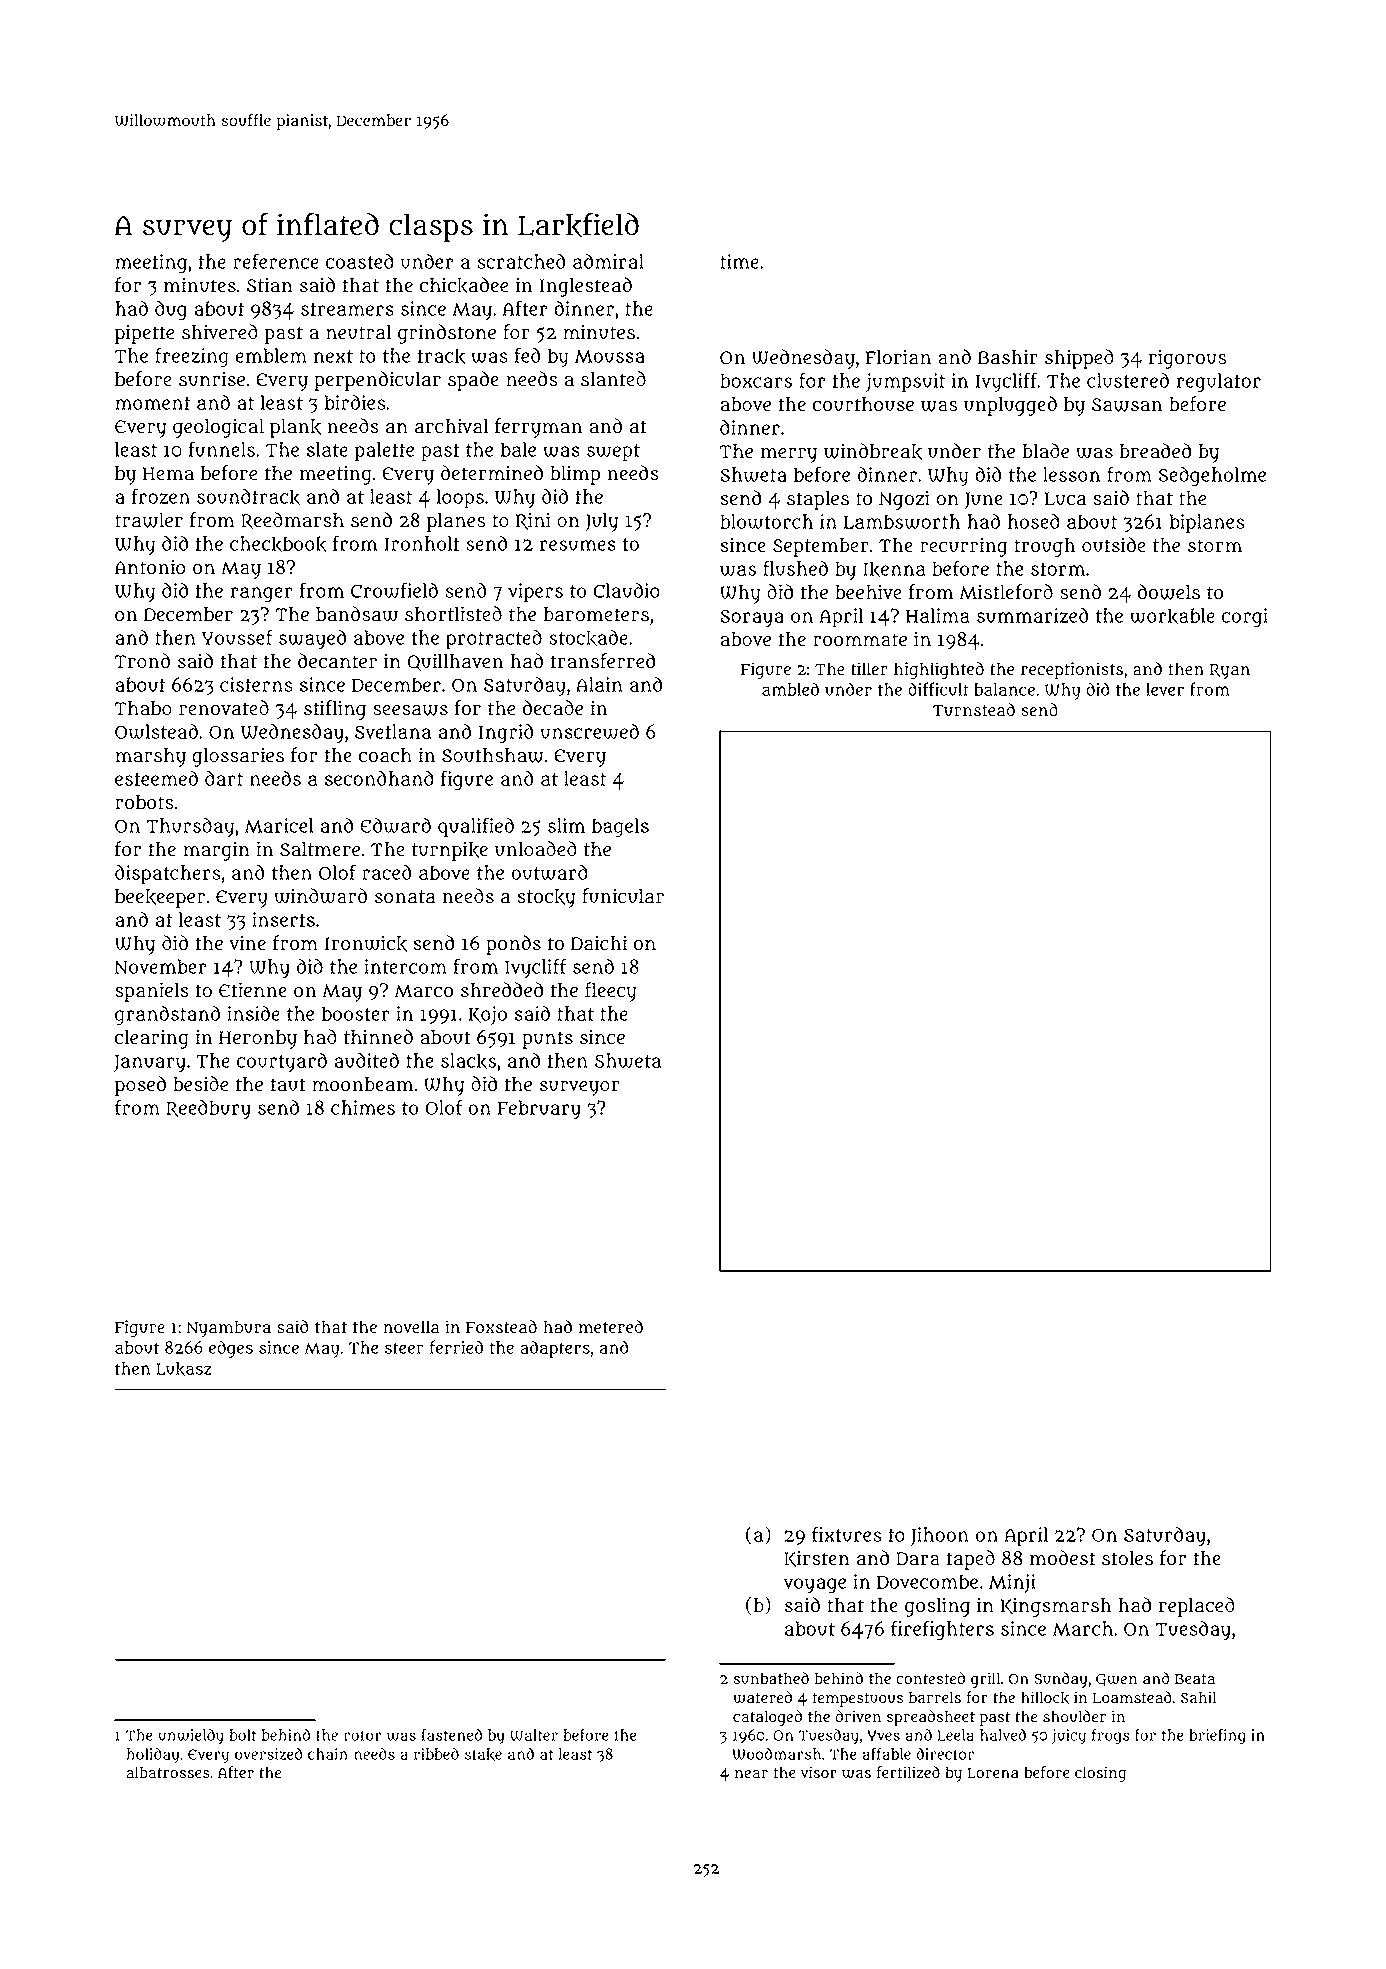 This screenshot has width=1386, height=1969. I want to click on punts, so click(547, 1040).
